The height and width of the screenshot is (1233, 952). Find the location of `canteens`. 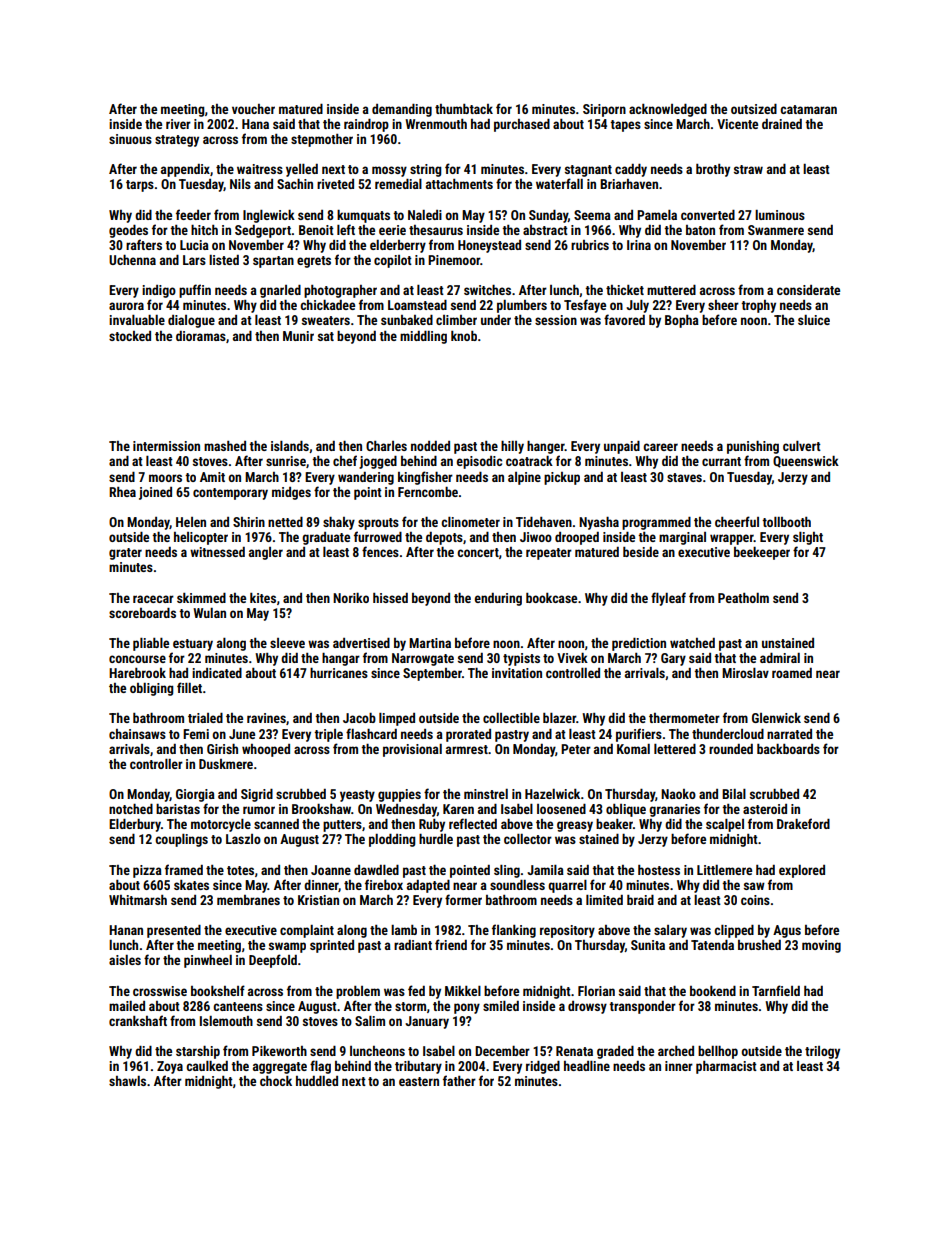

canteens is located at coordinates (238, 1006).
